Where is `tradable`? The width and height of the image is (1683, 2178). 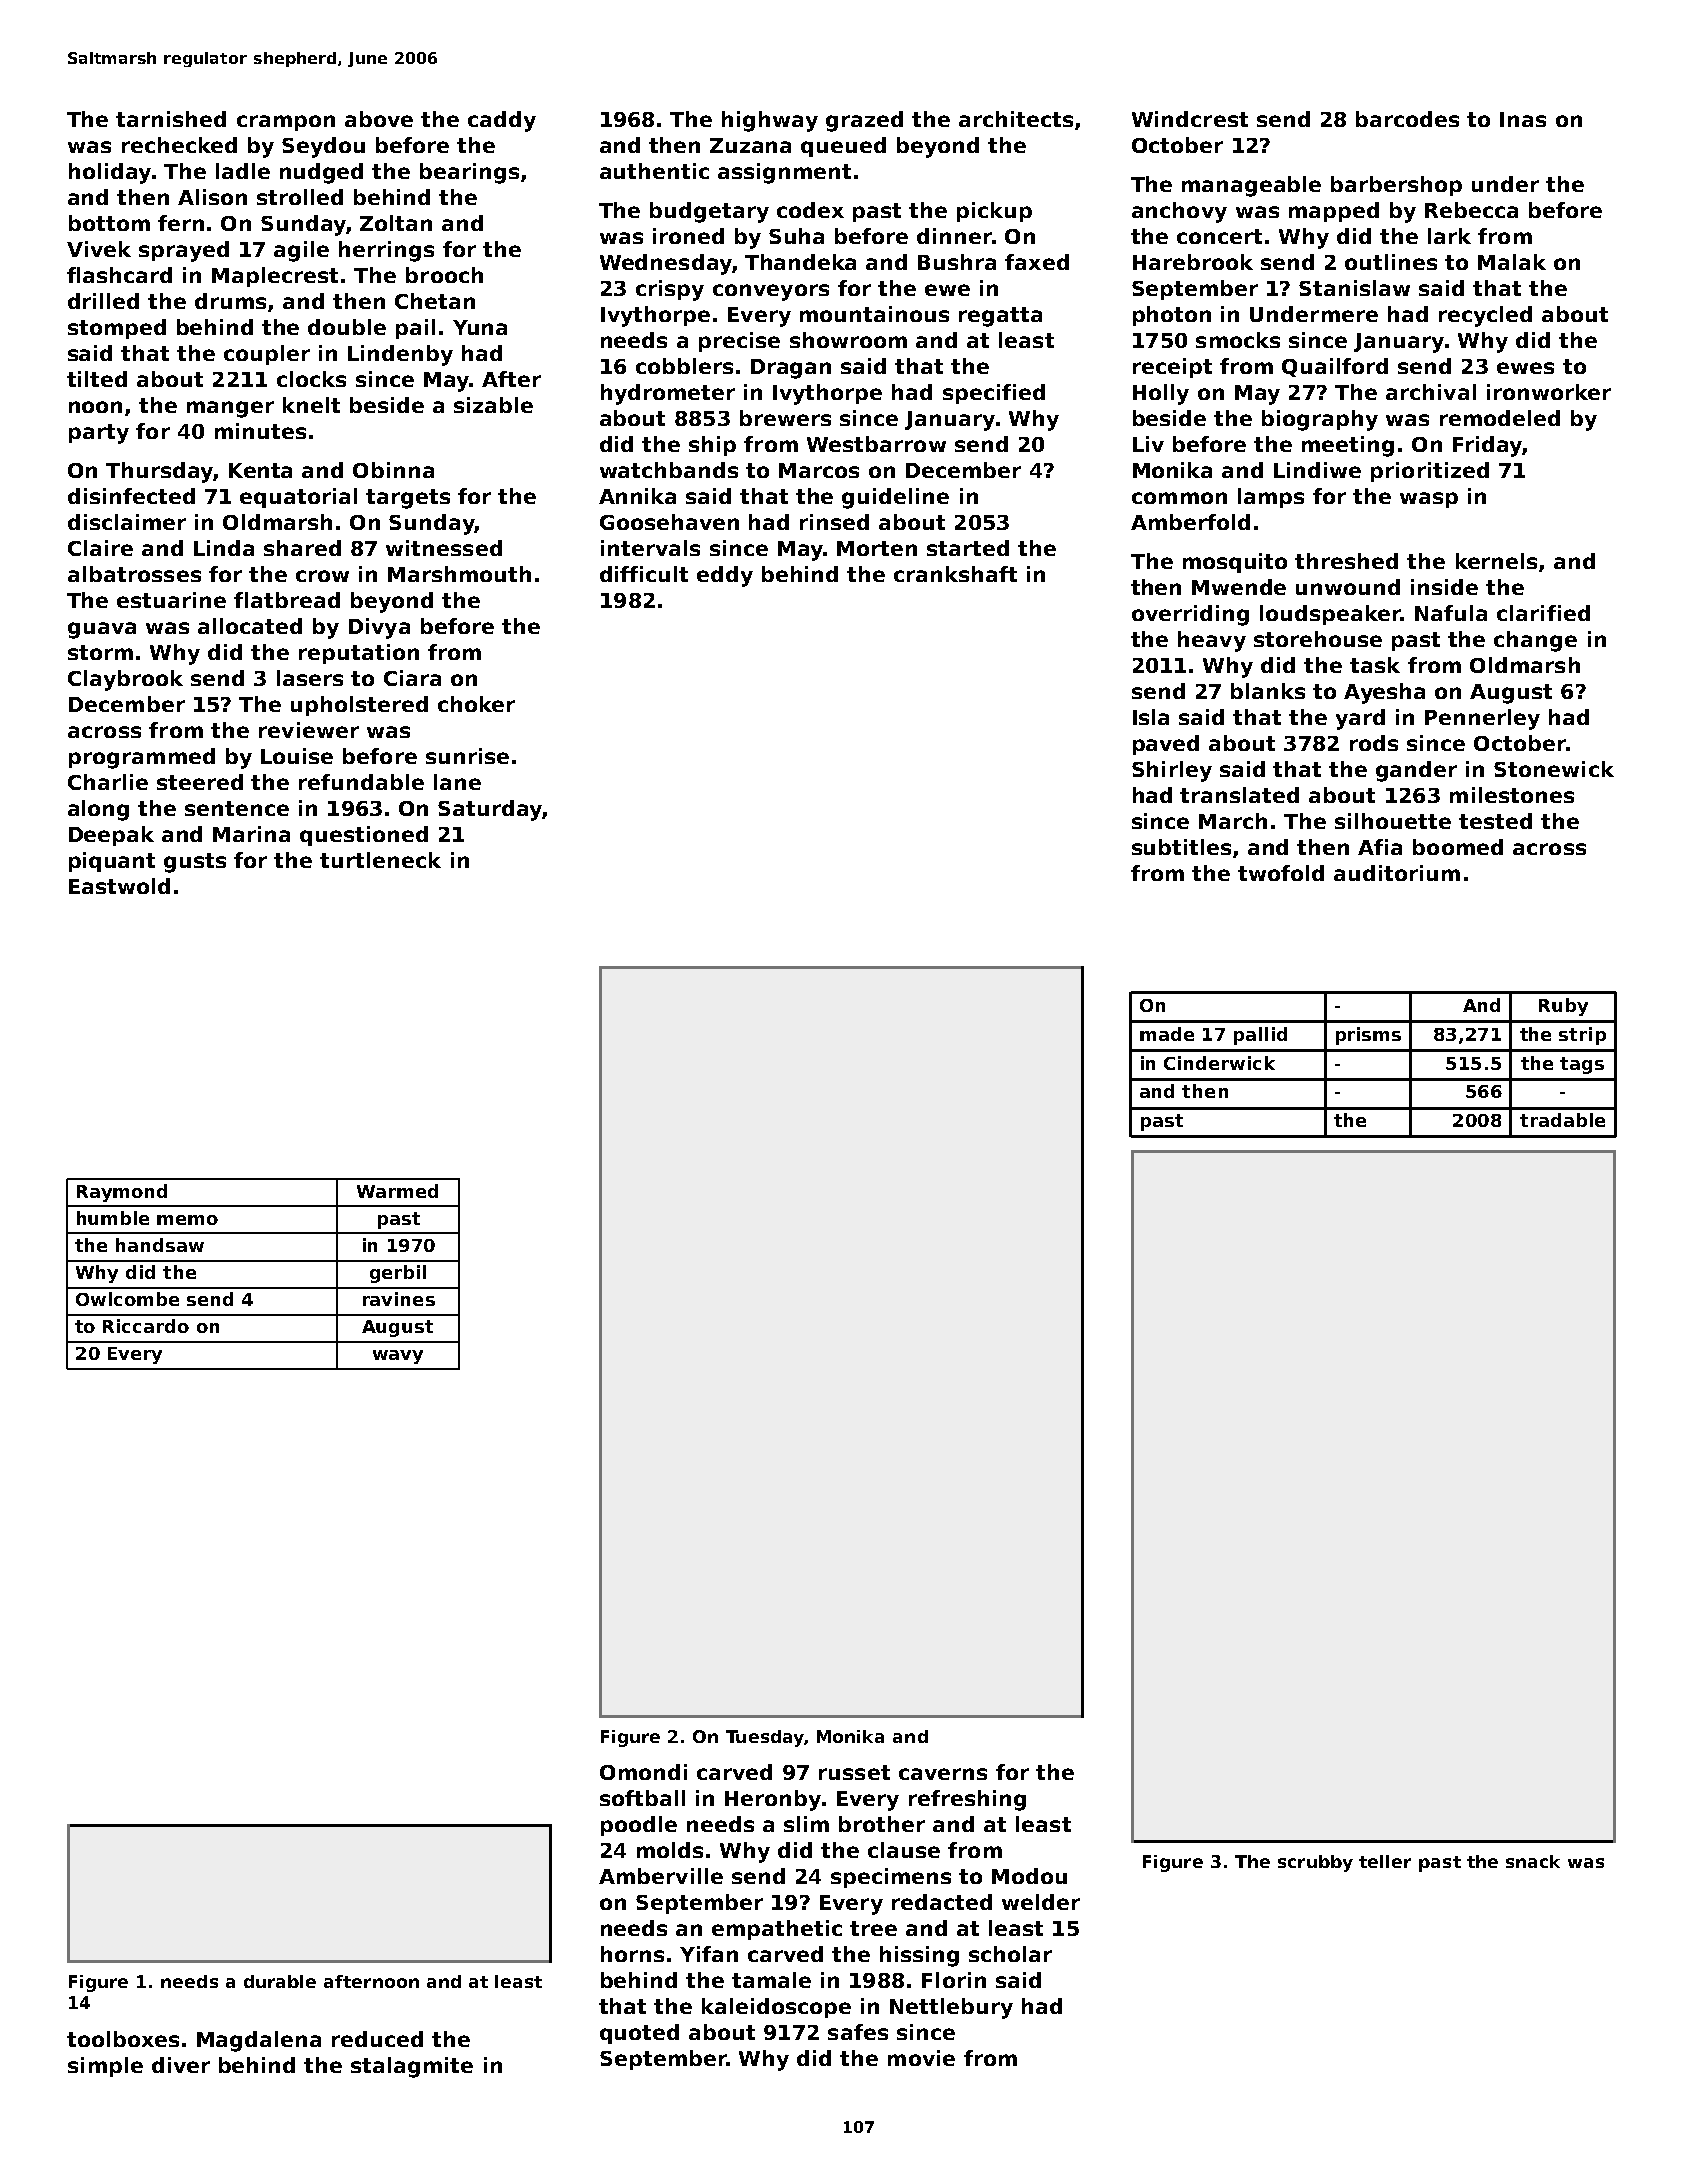 tradable is located at coordinates (1562, 1120).
